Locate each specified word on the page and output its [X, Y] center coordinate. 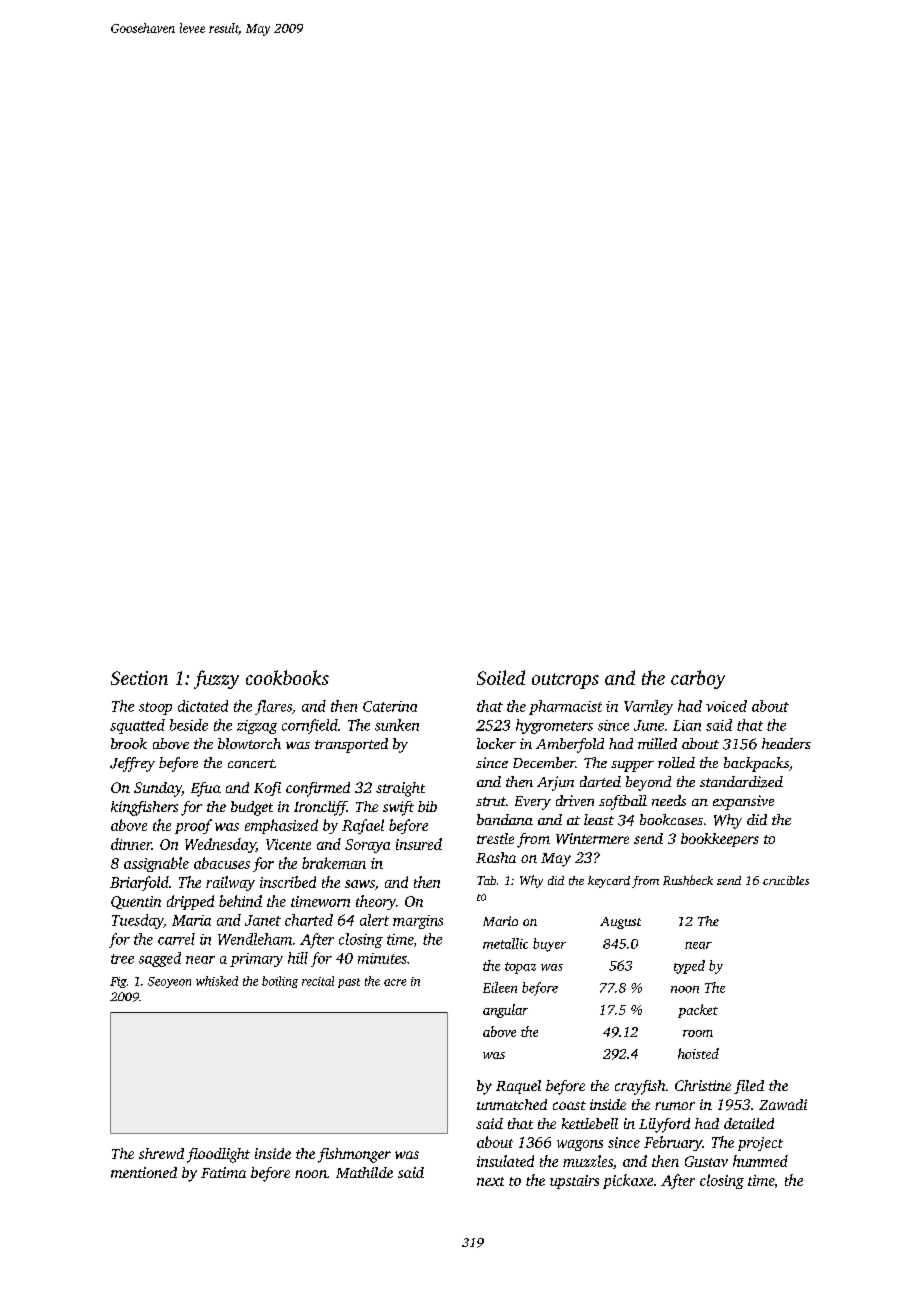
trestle [495, 838]
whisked [217, 981]
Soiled [501, 677]
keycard [609, 882]
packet [698, 1011]
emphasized [281, 826]
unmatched [512, 1104]
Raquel [518, 1087]
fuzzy [216, 679]
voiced [726, 706]
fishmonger [354, 1155]
